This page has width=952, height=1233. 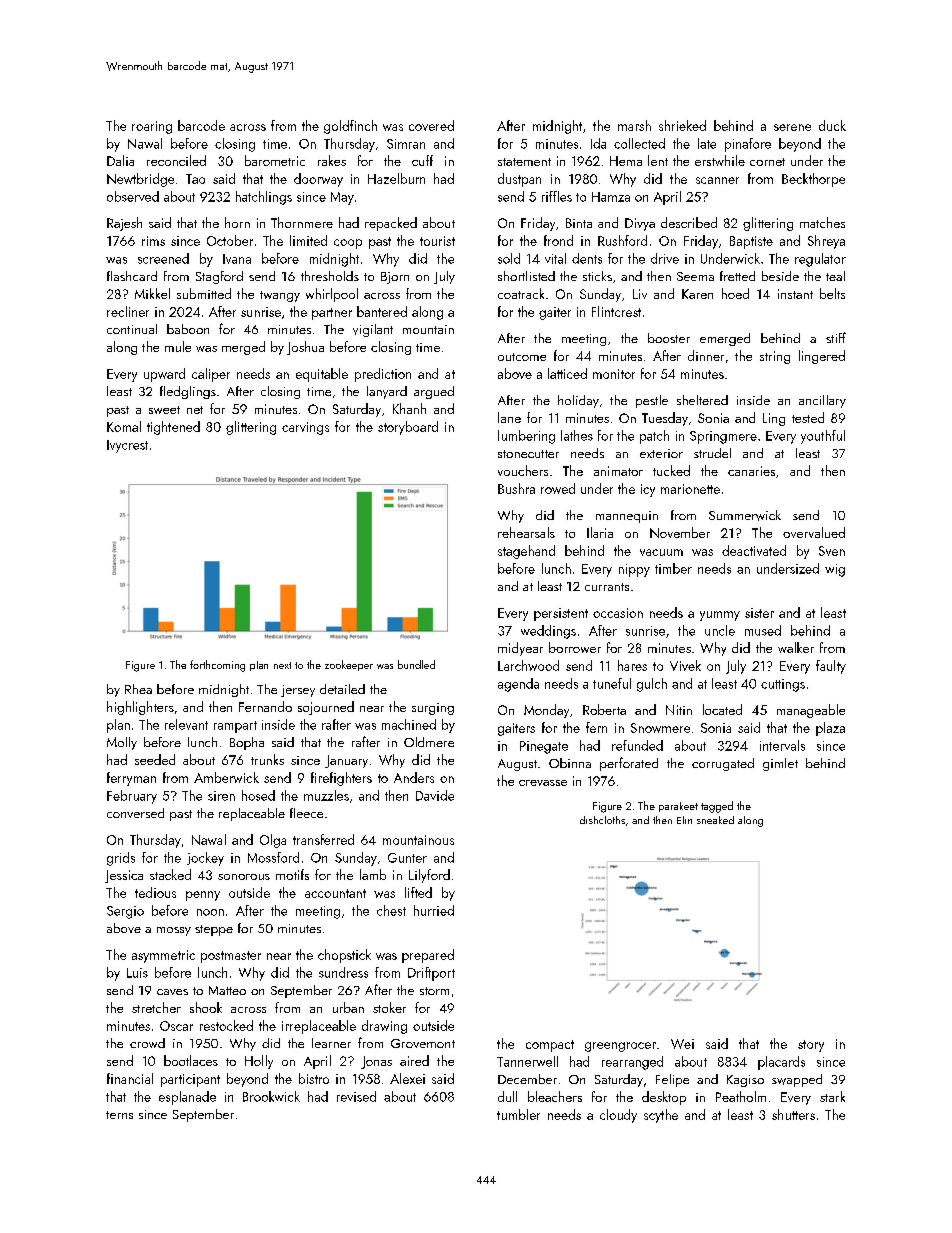 I want to click on Brookwick, so click(x=271, y=1096).
